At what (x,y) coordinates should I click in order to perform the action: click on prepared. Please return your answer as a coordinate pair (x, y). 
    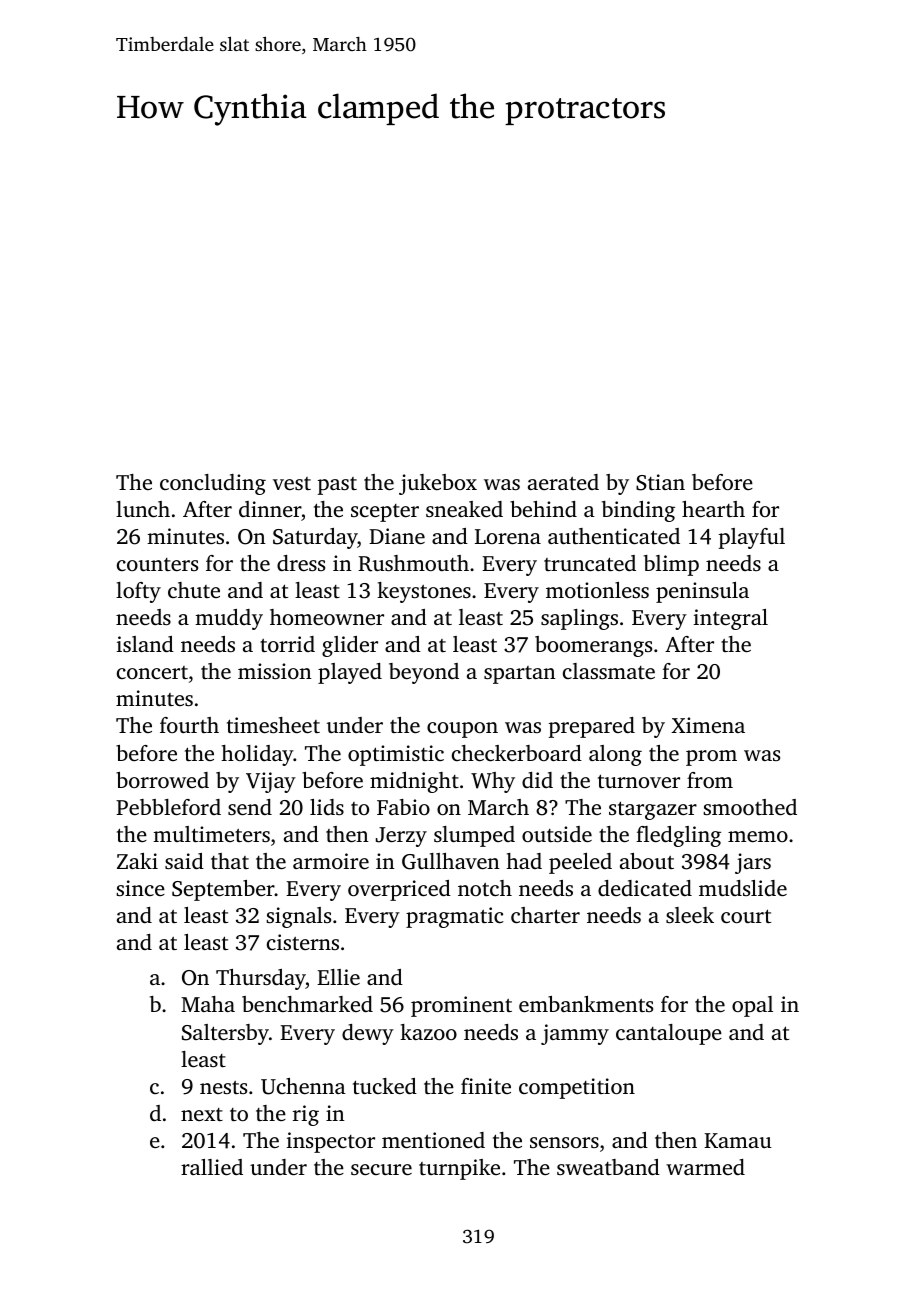
    Looking at the image, I should click on (592, 727).
